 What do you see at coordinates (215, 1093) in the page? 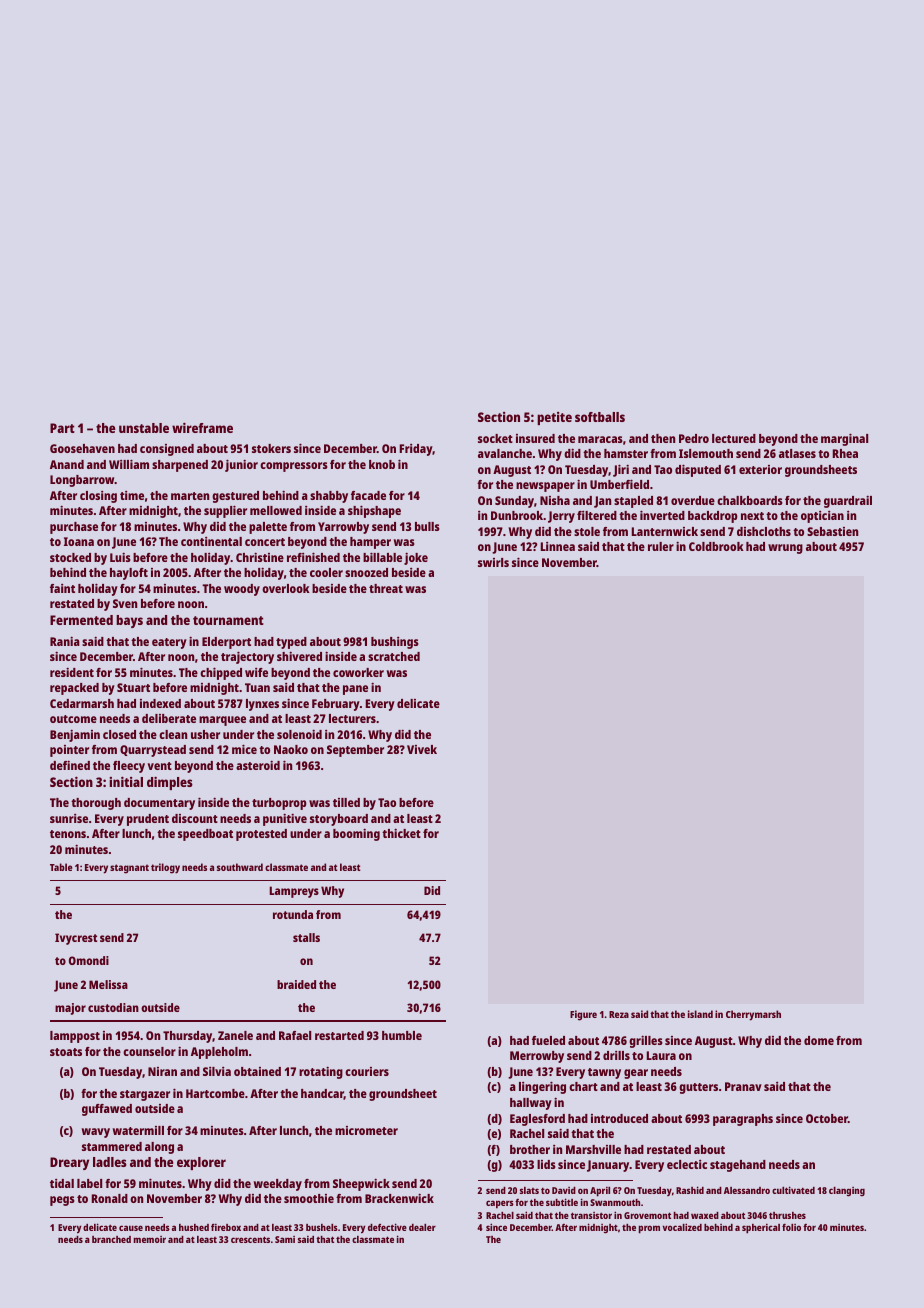
I see `Hartcombe` at bounding box center [215, 1093].
